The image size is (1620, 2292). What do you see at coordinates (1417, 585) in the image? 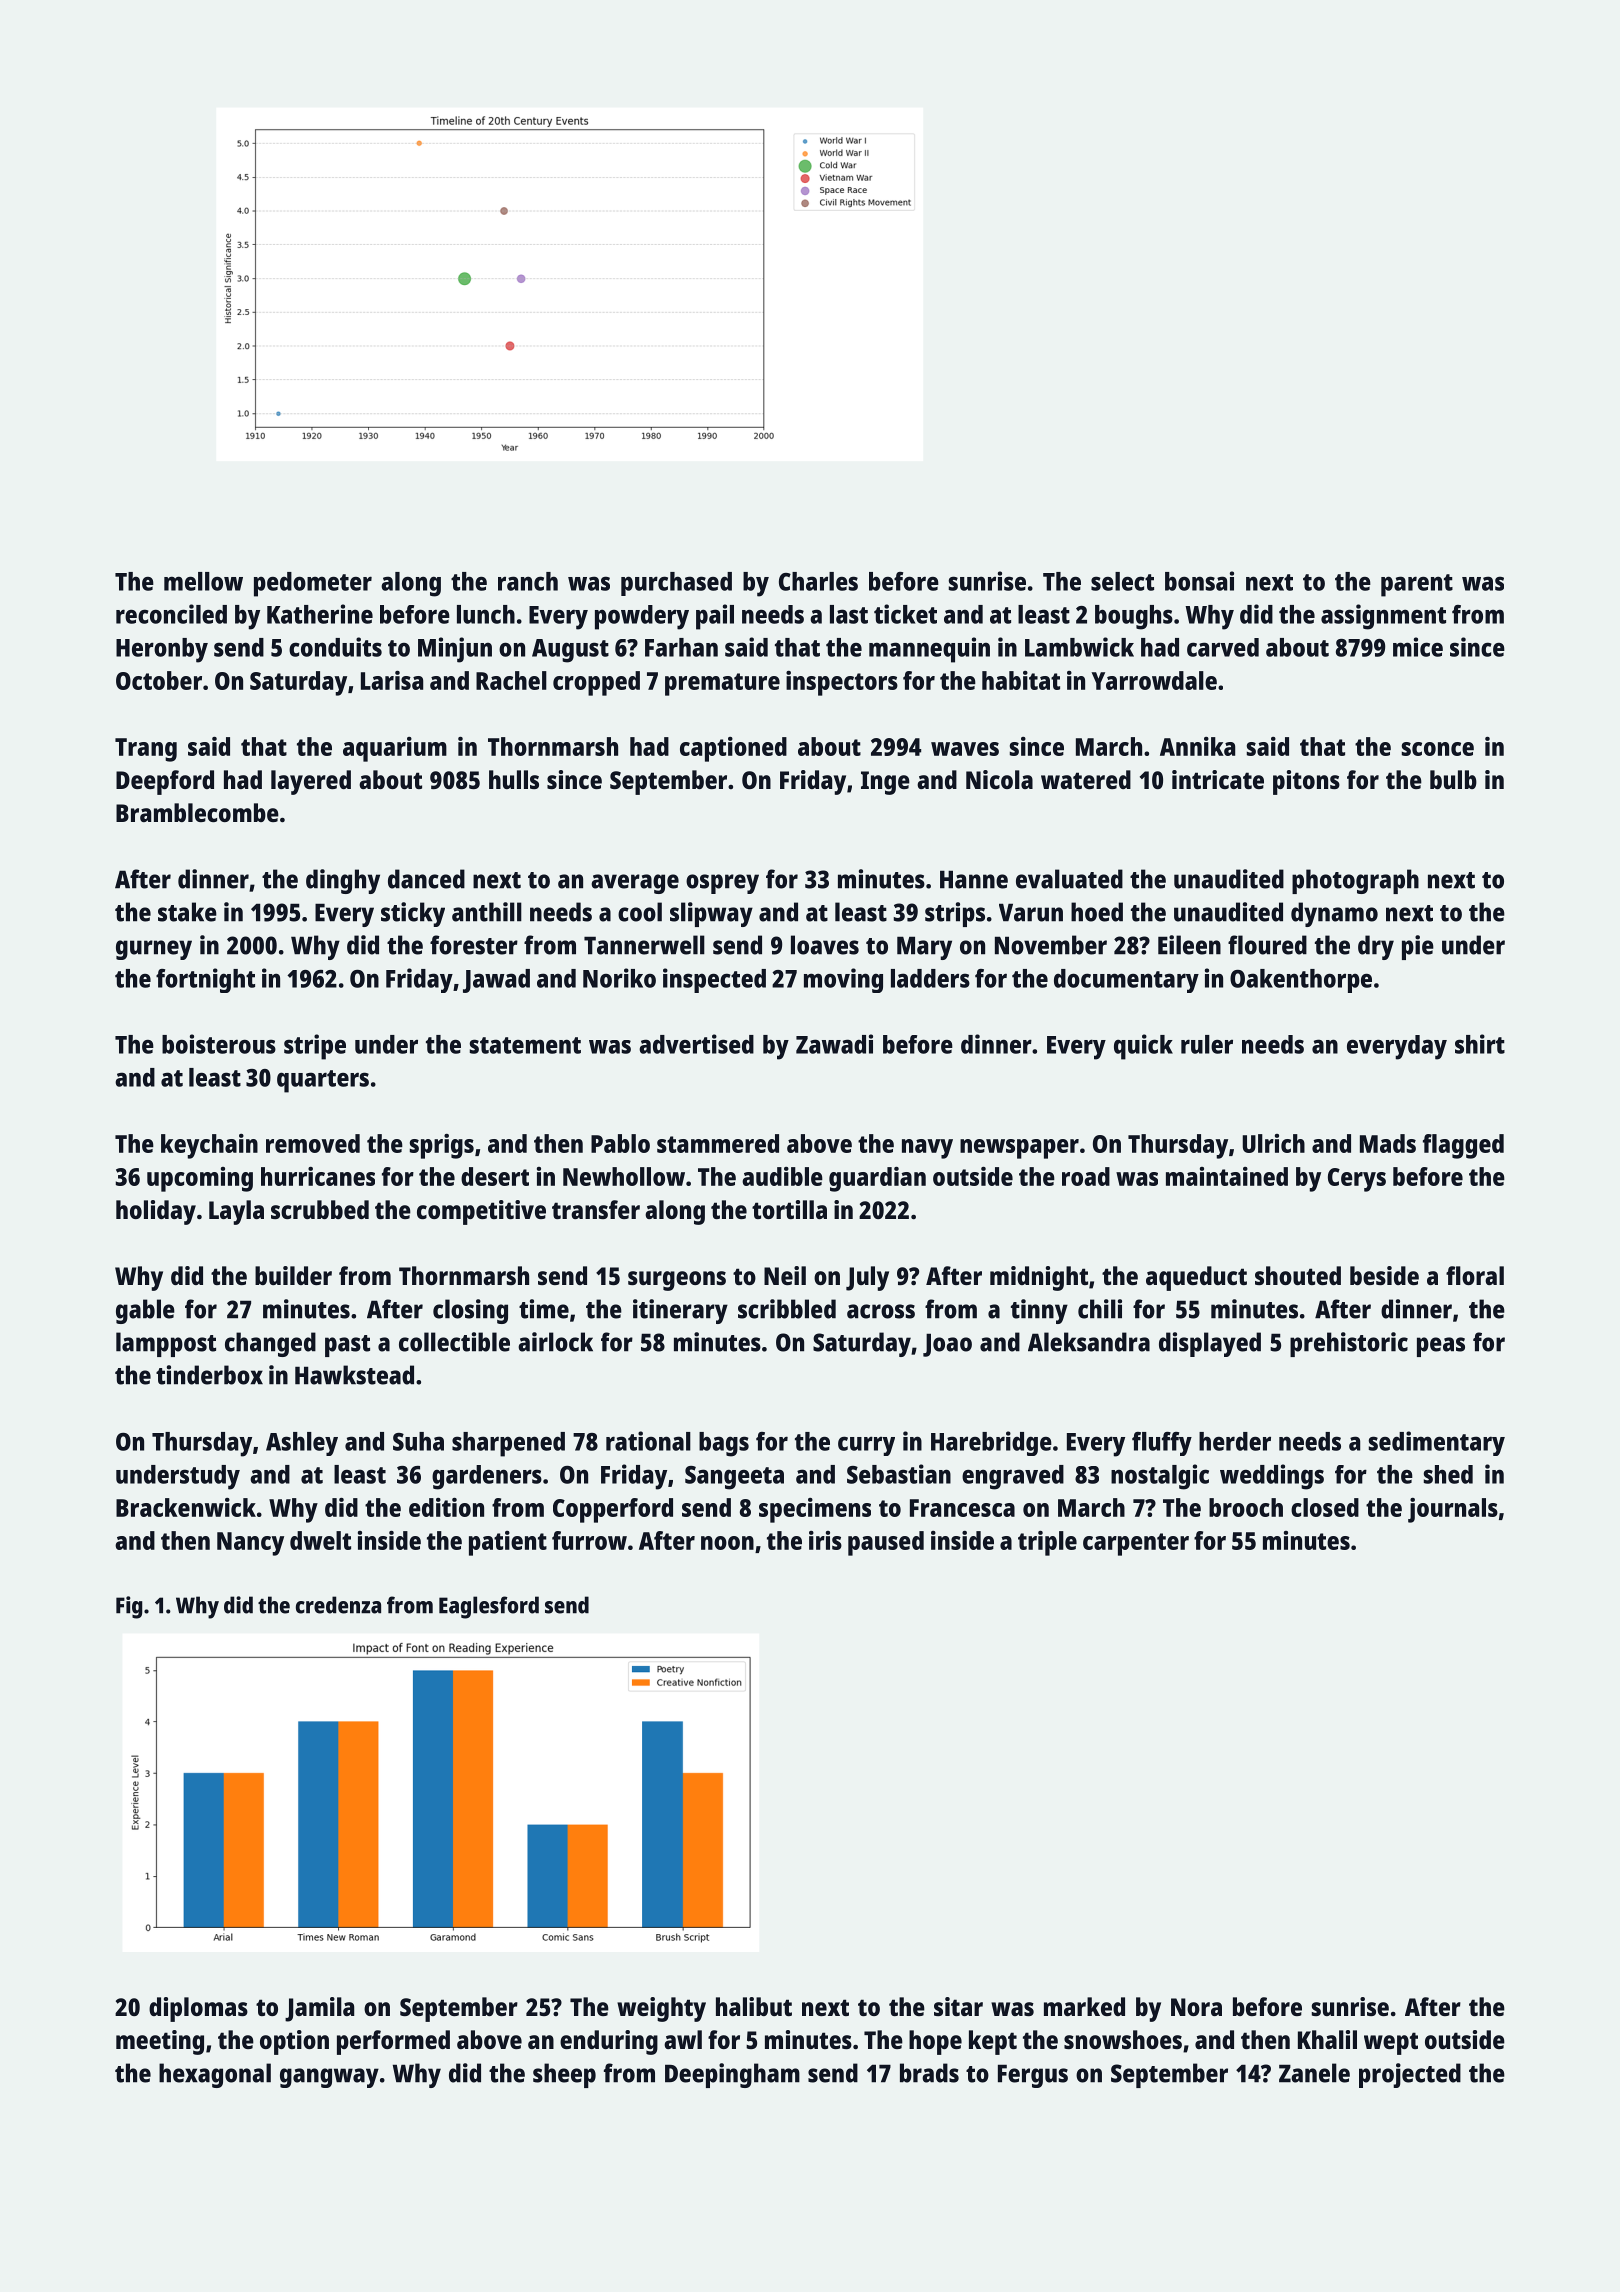
I see `parent` at bounding box center [1417, 585].
